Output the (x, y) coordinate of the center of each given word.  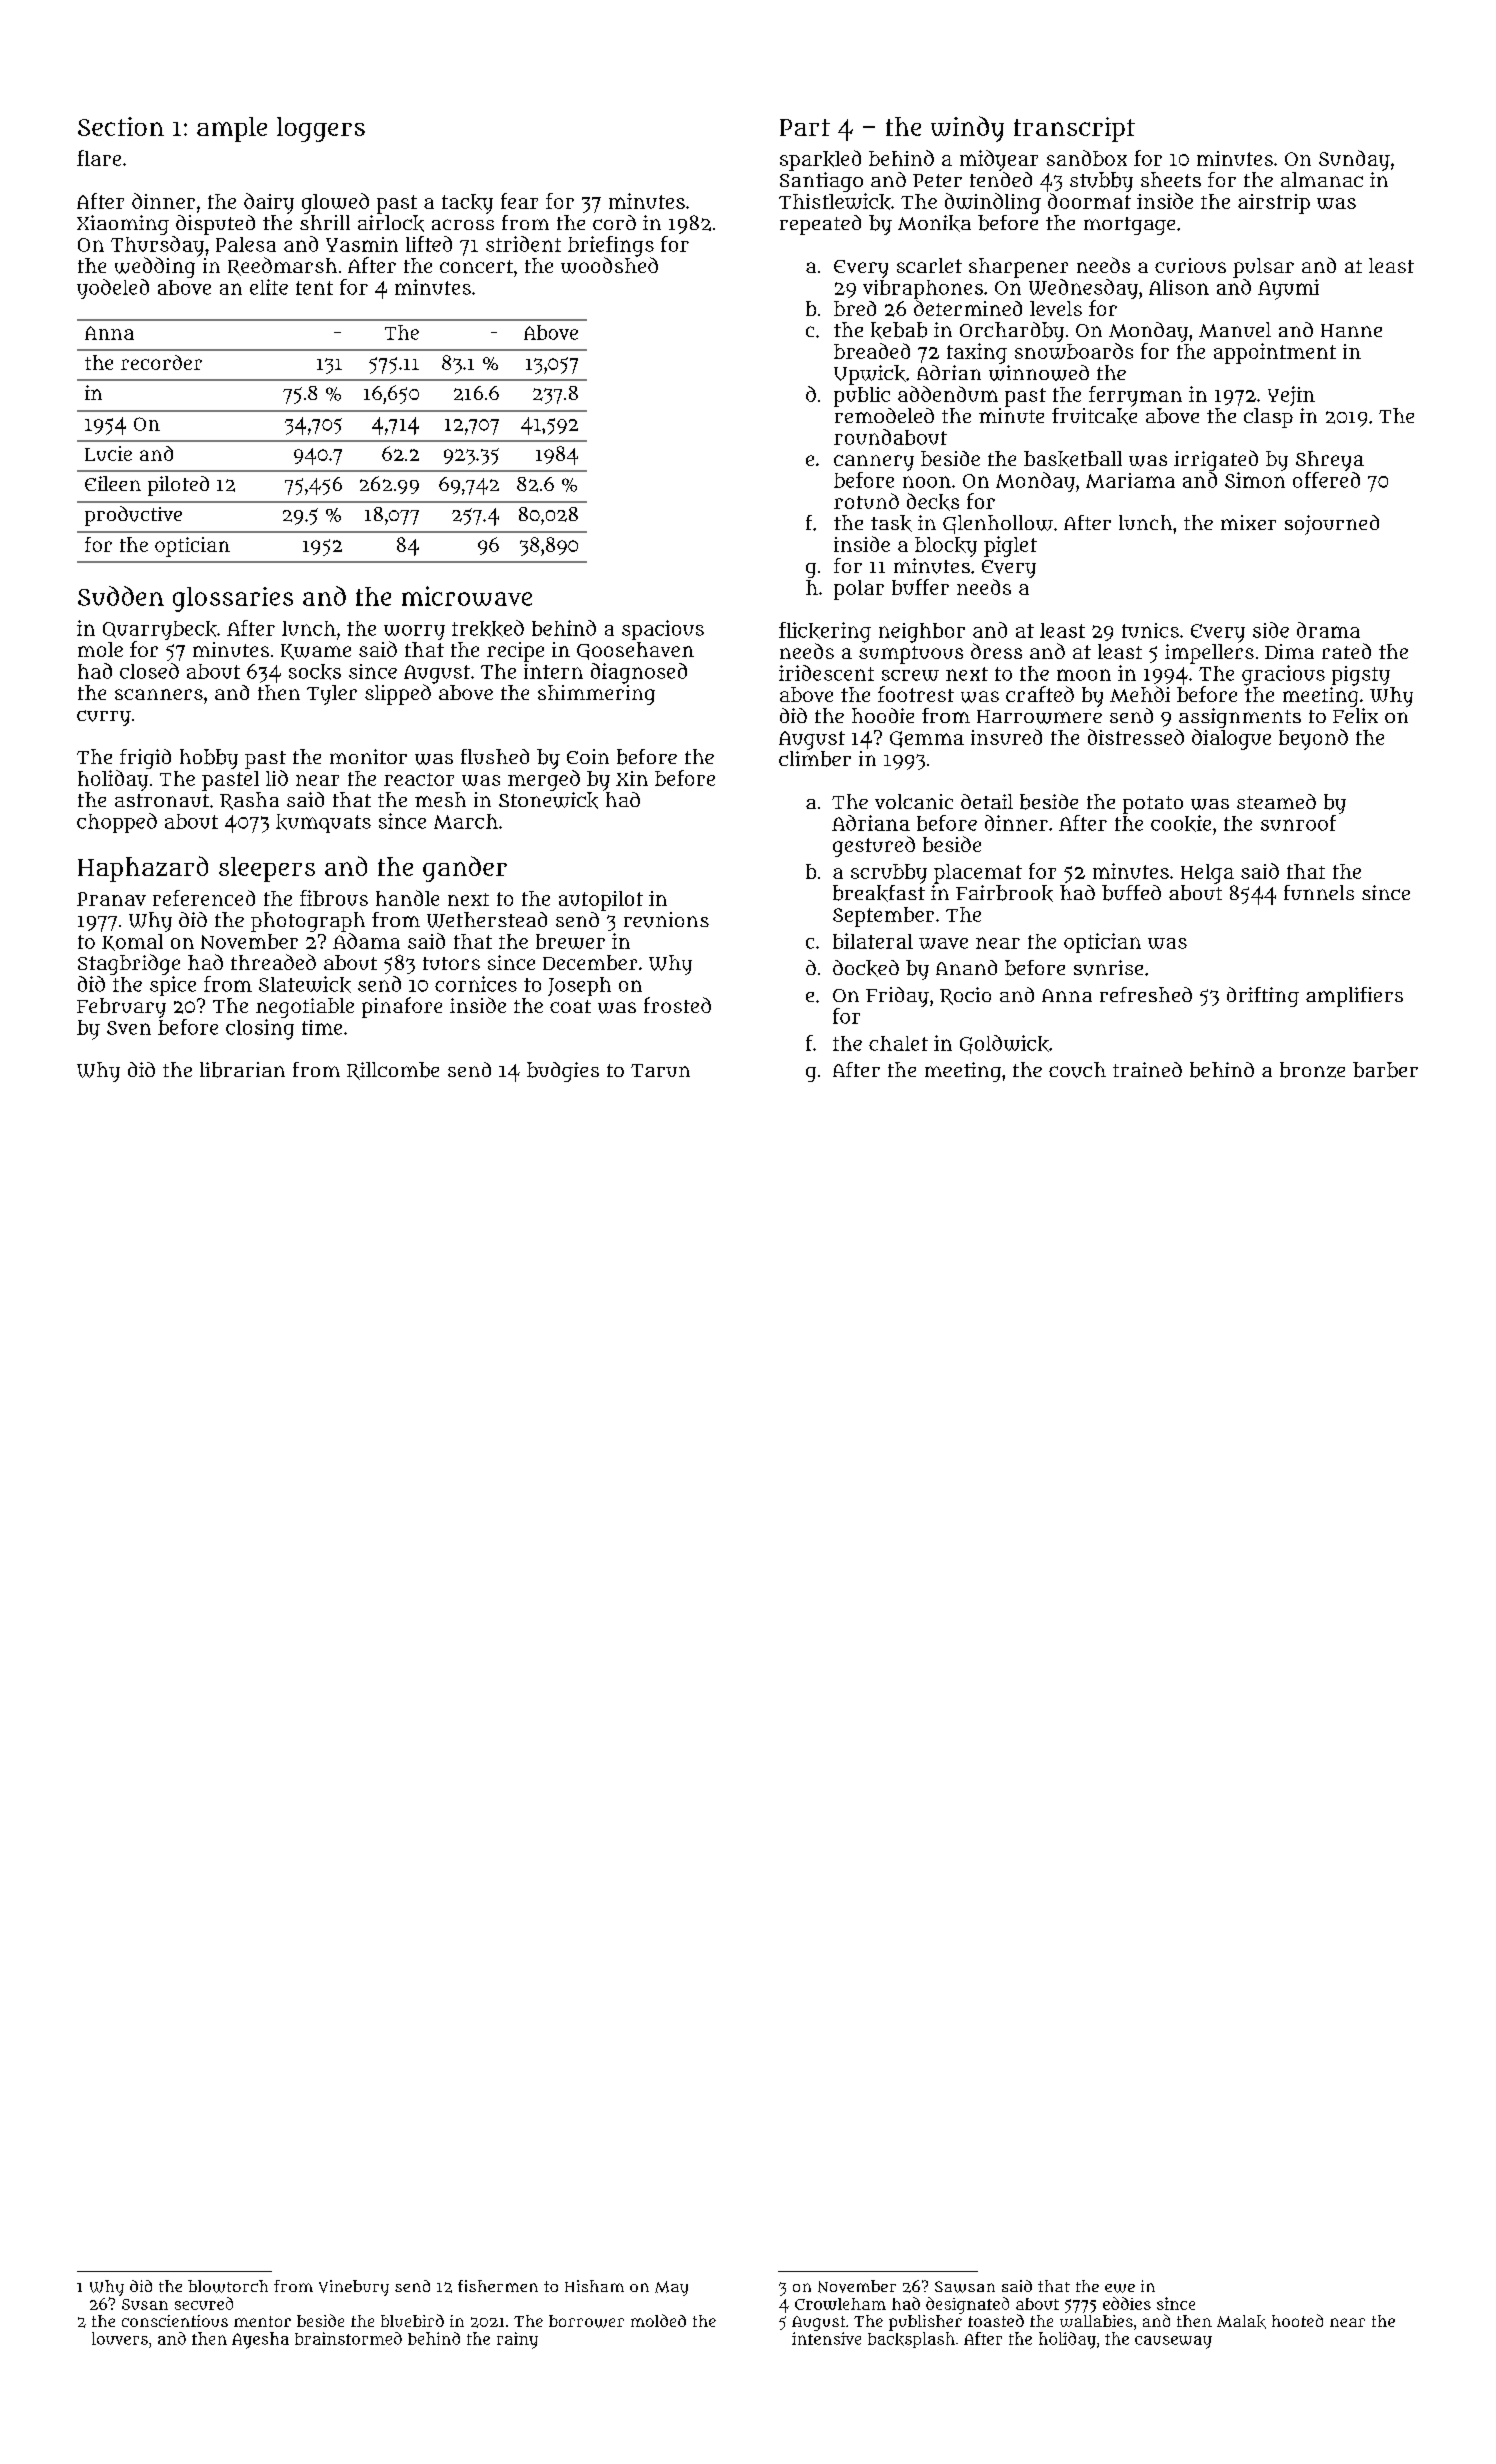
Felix (1355, 715)
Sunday (1354, 160)
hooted (1297, 2320)
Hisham (594, 2286)
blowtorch (228, 2286)
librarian (242, 1070)
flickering (825, 632)
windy (967, 129)
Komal (132, 942)
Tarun (660, 1070)
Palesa (246, 244)
